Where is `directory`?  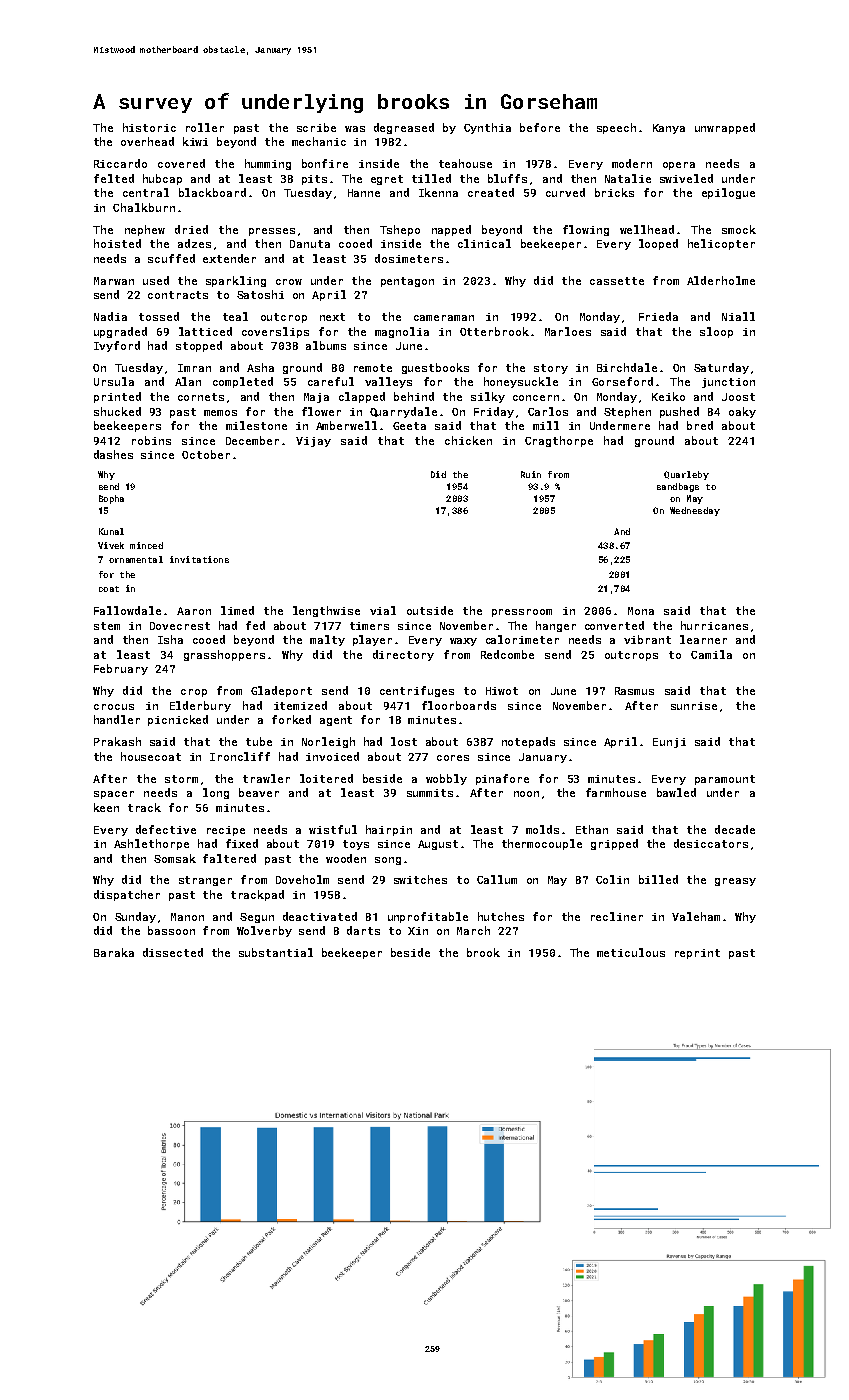
directory is located at coordinates (403, 655).
